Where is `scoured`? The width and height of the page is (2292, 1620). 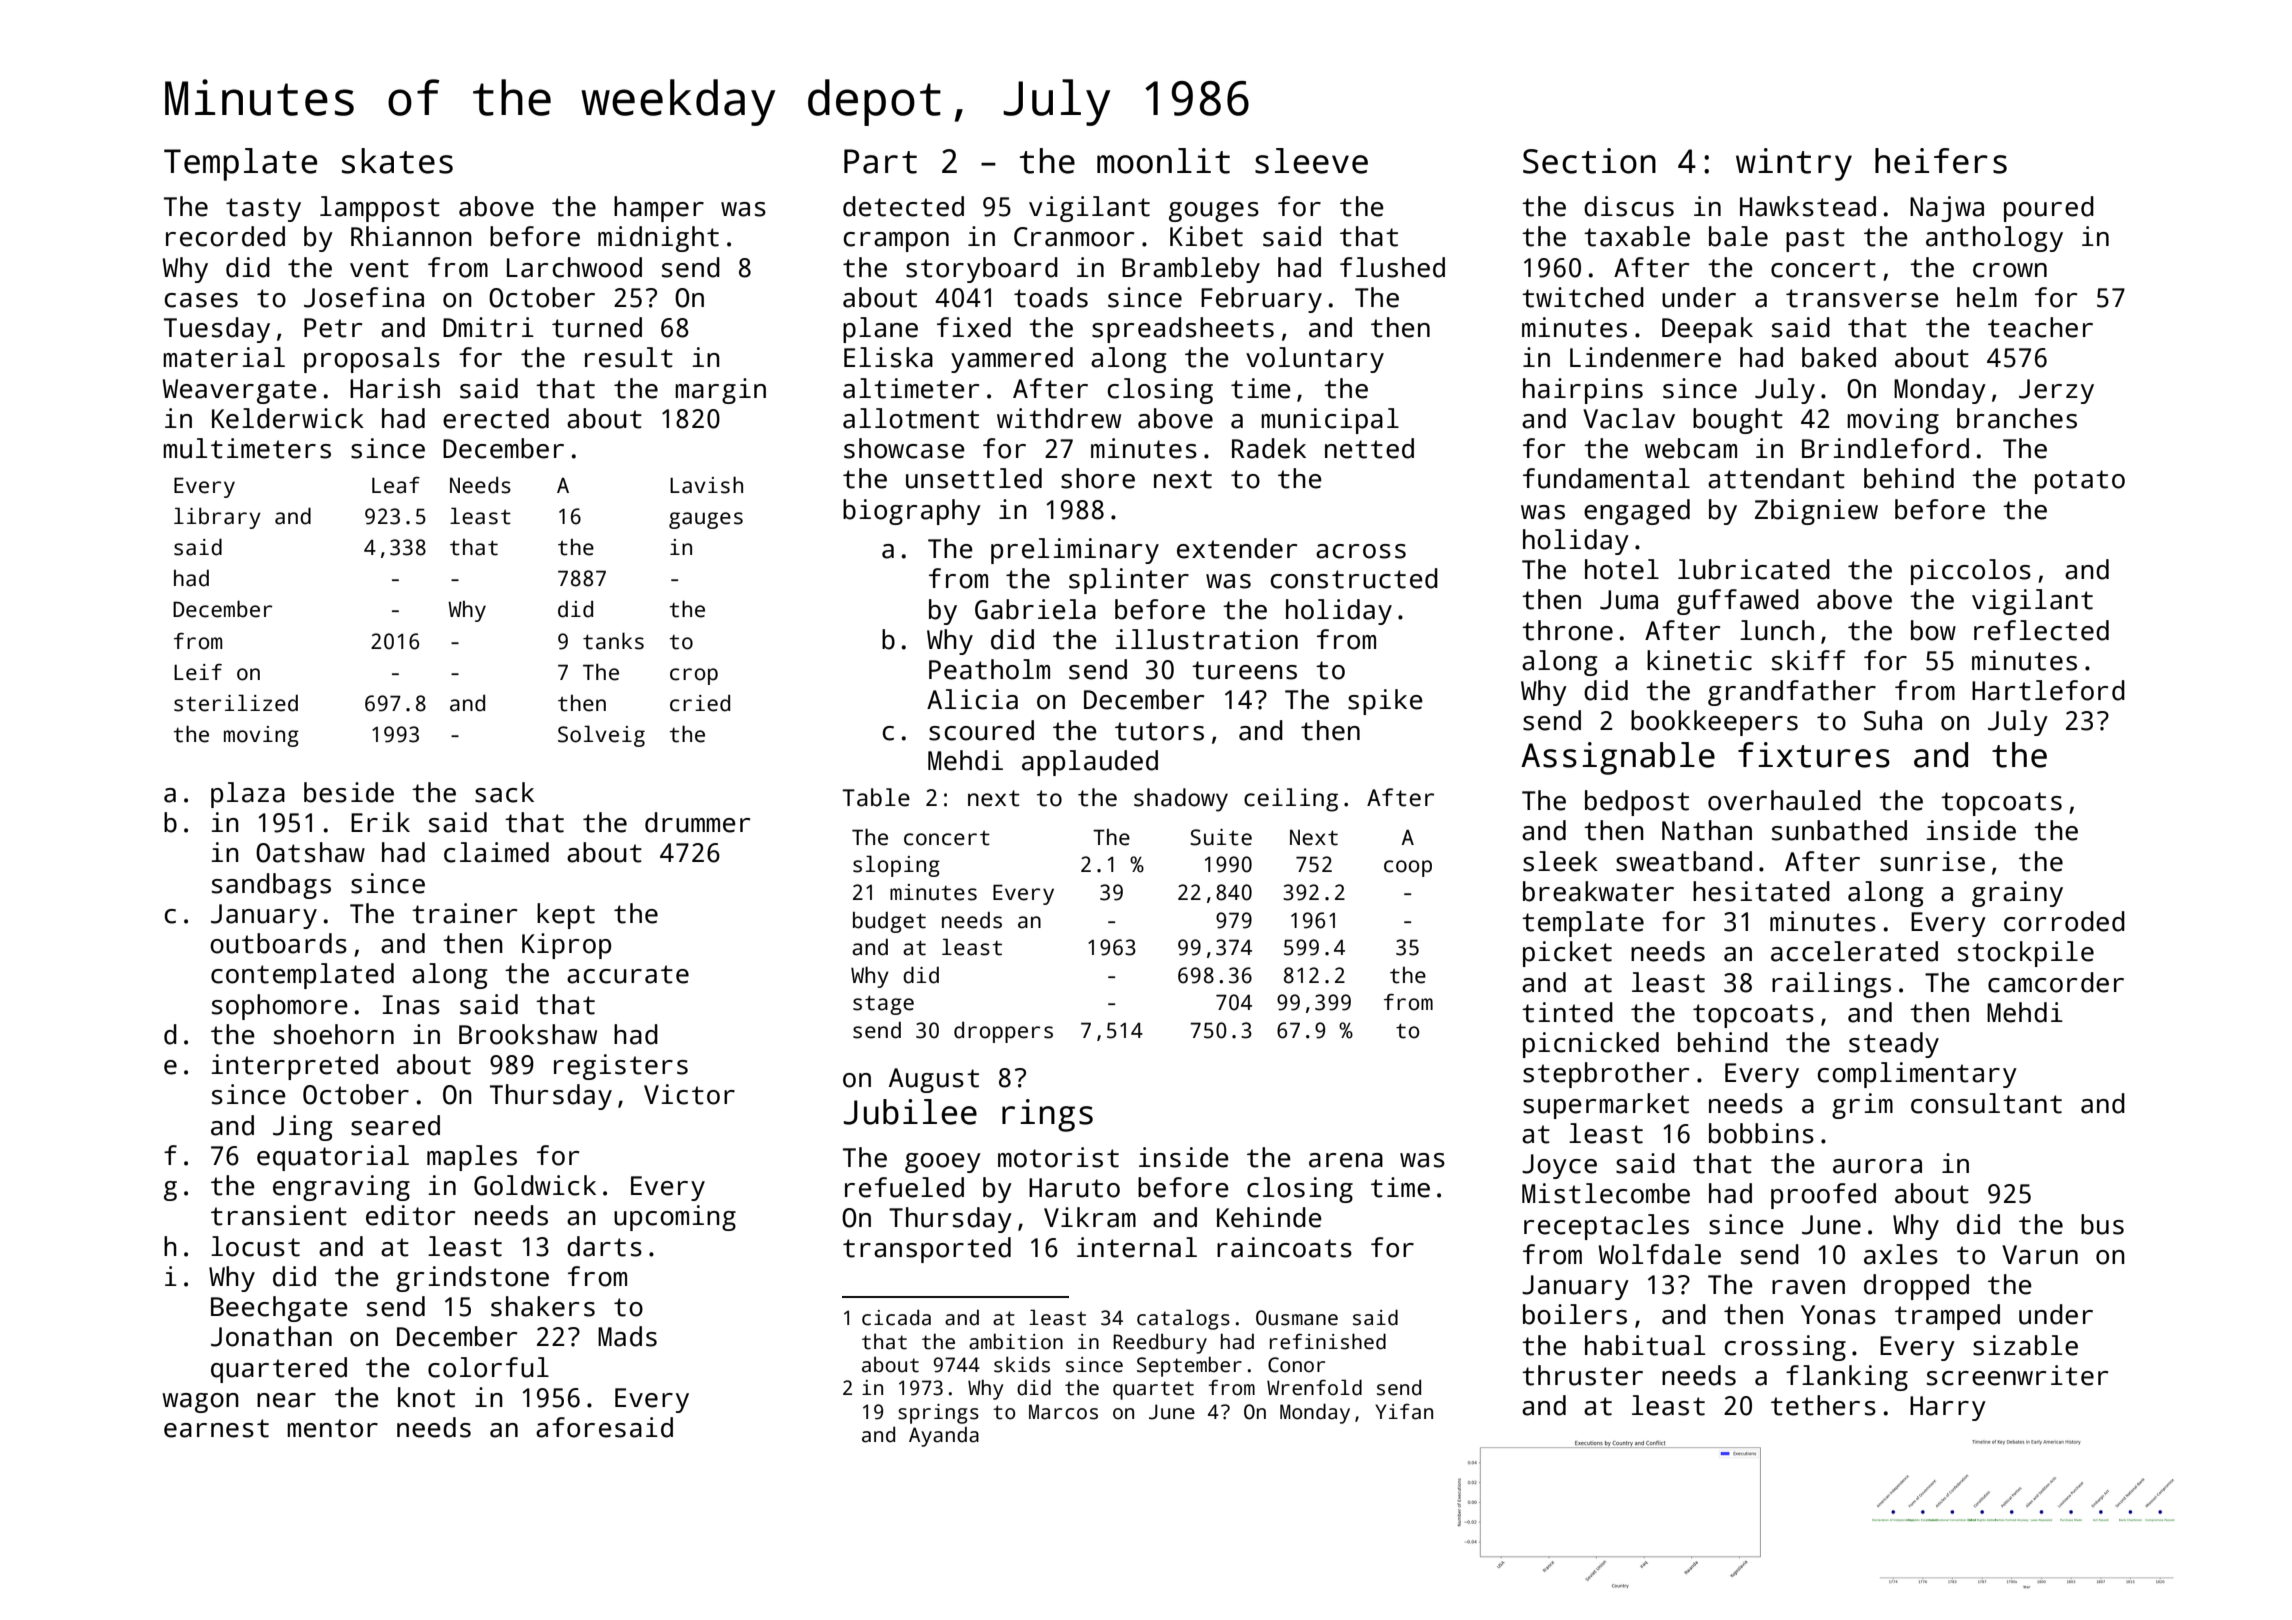
scoured is located at coordinates (981, 730).
